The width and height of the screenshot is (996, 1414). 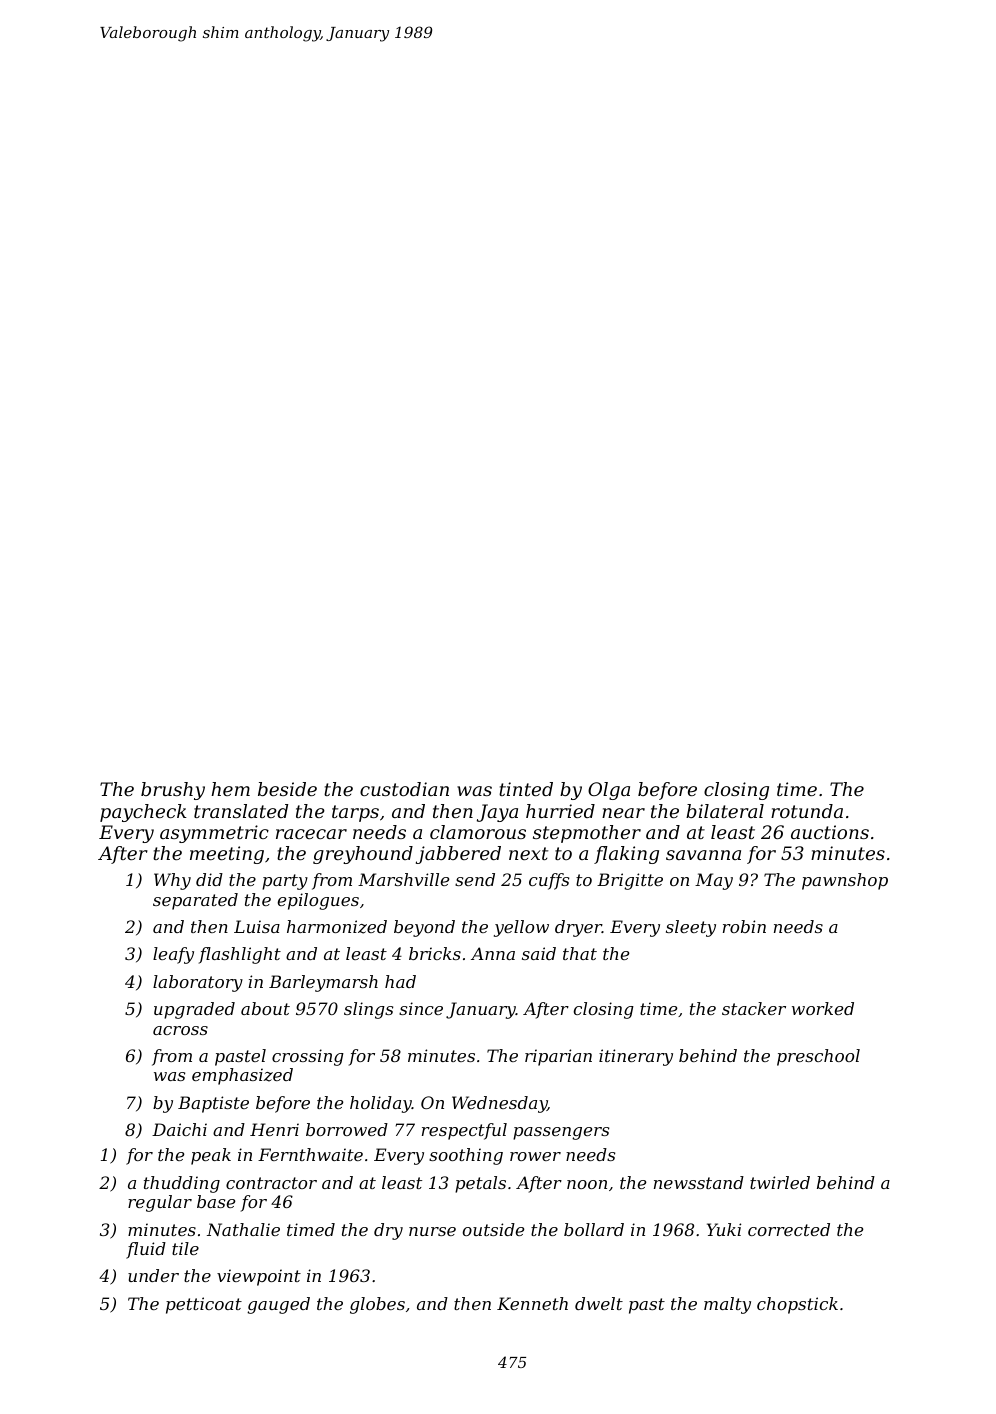 What do you see at coordinates (526, 789) in the screenshot?
I see `tinted` at bounding box center [526, 789].
